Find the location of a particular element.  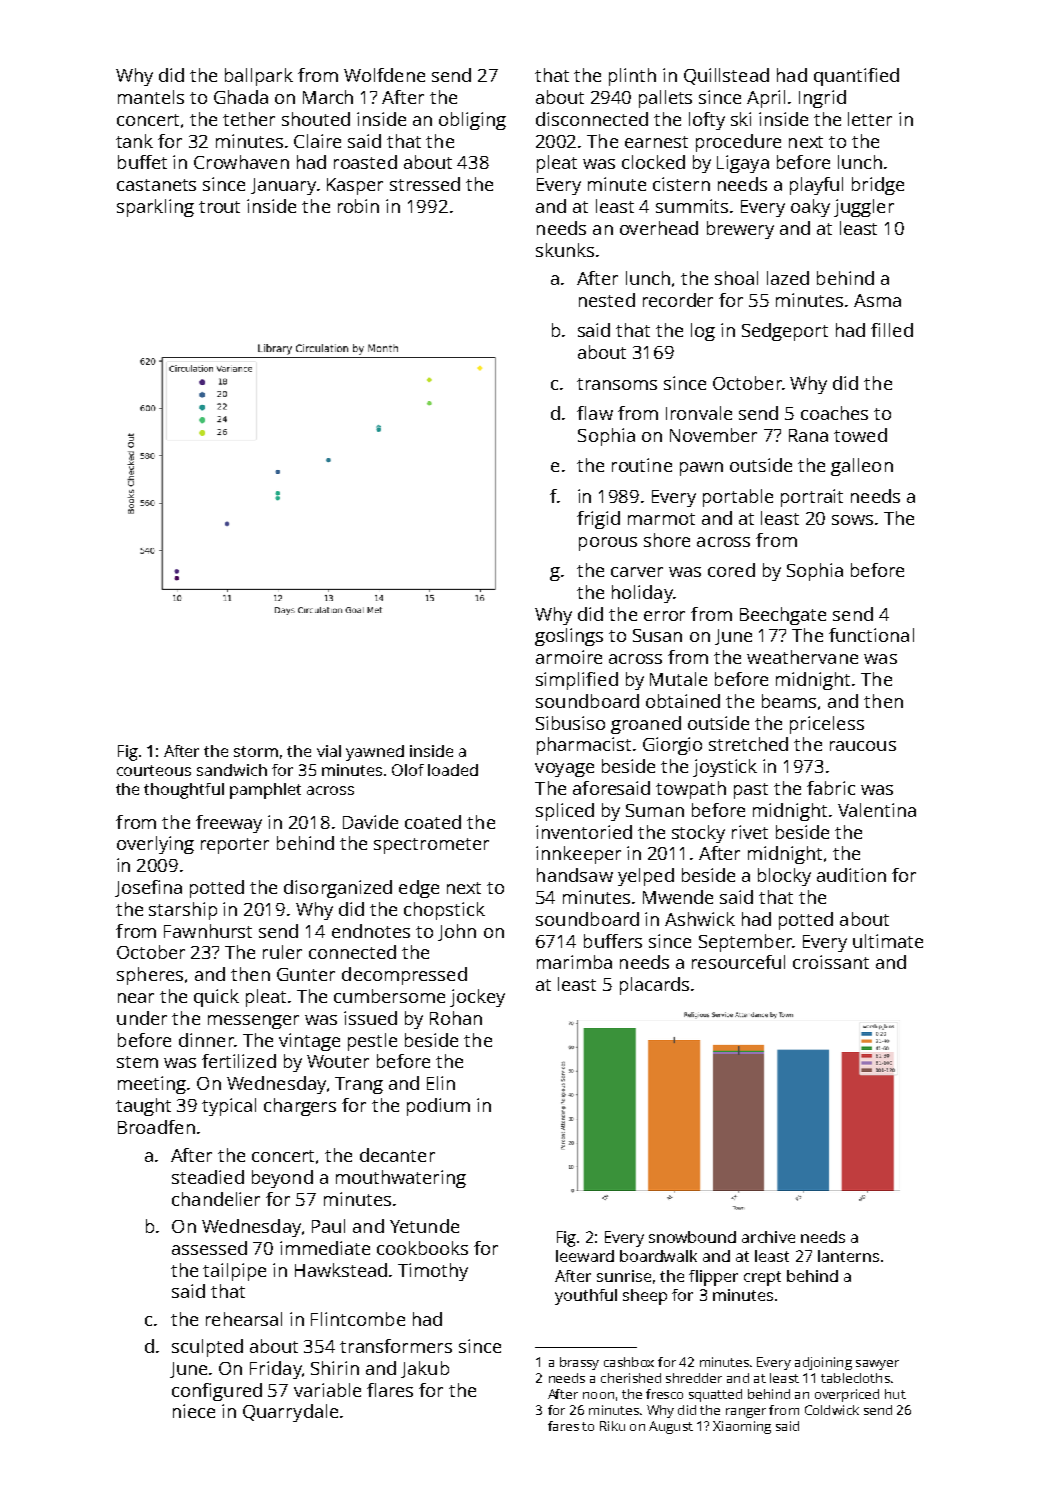

trout is located at coordinates (219, 207).
